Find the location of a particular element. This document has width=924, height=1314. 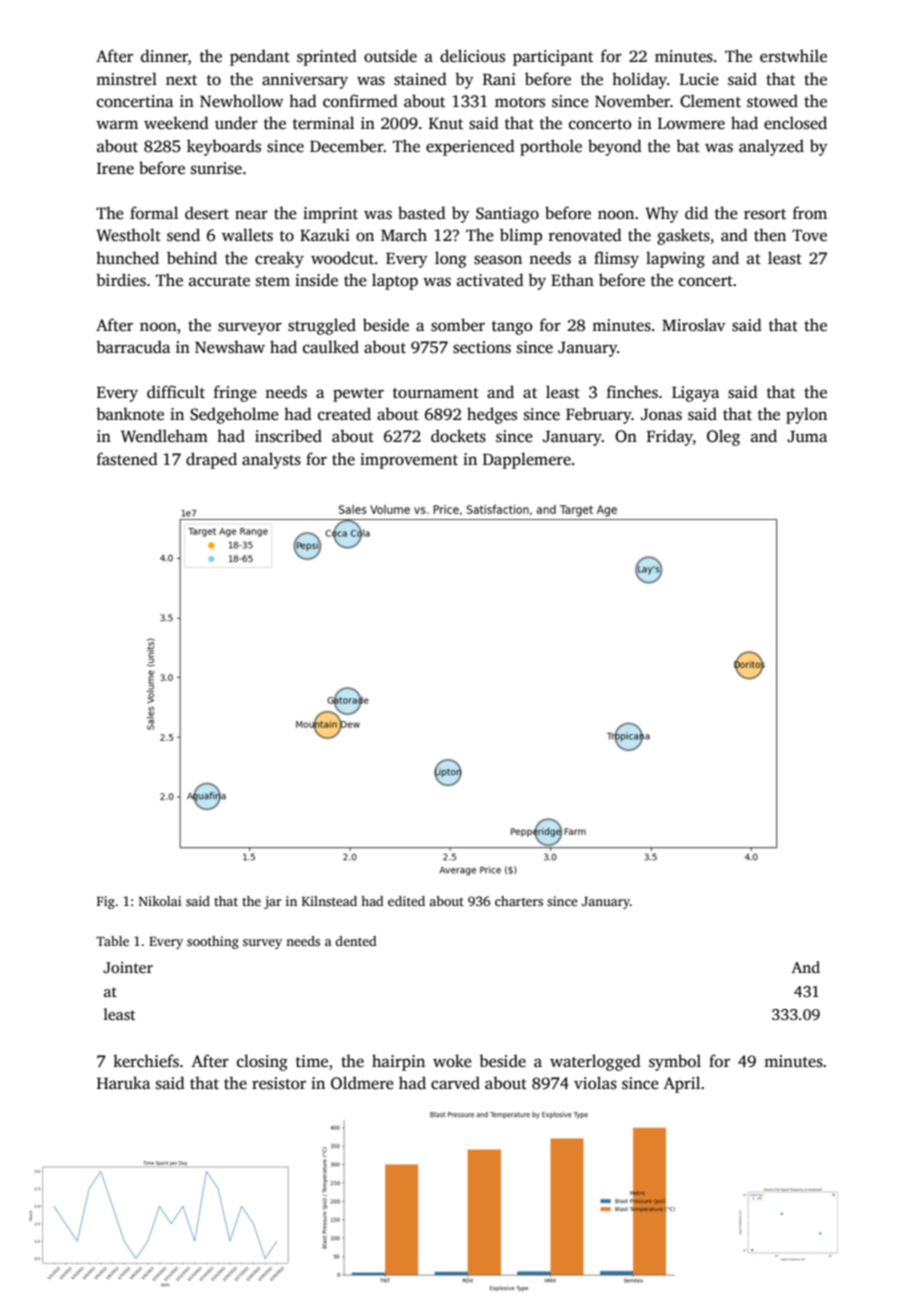

bat is located at coordinates (688, 145).
